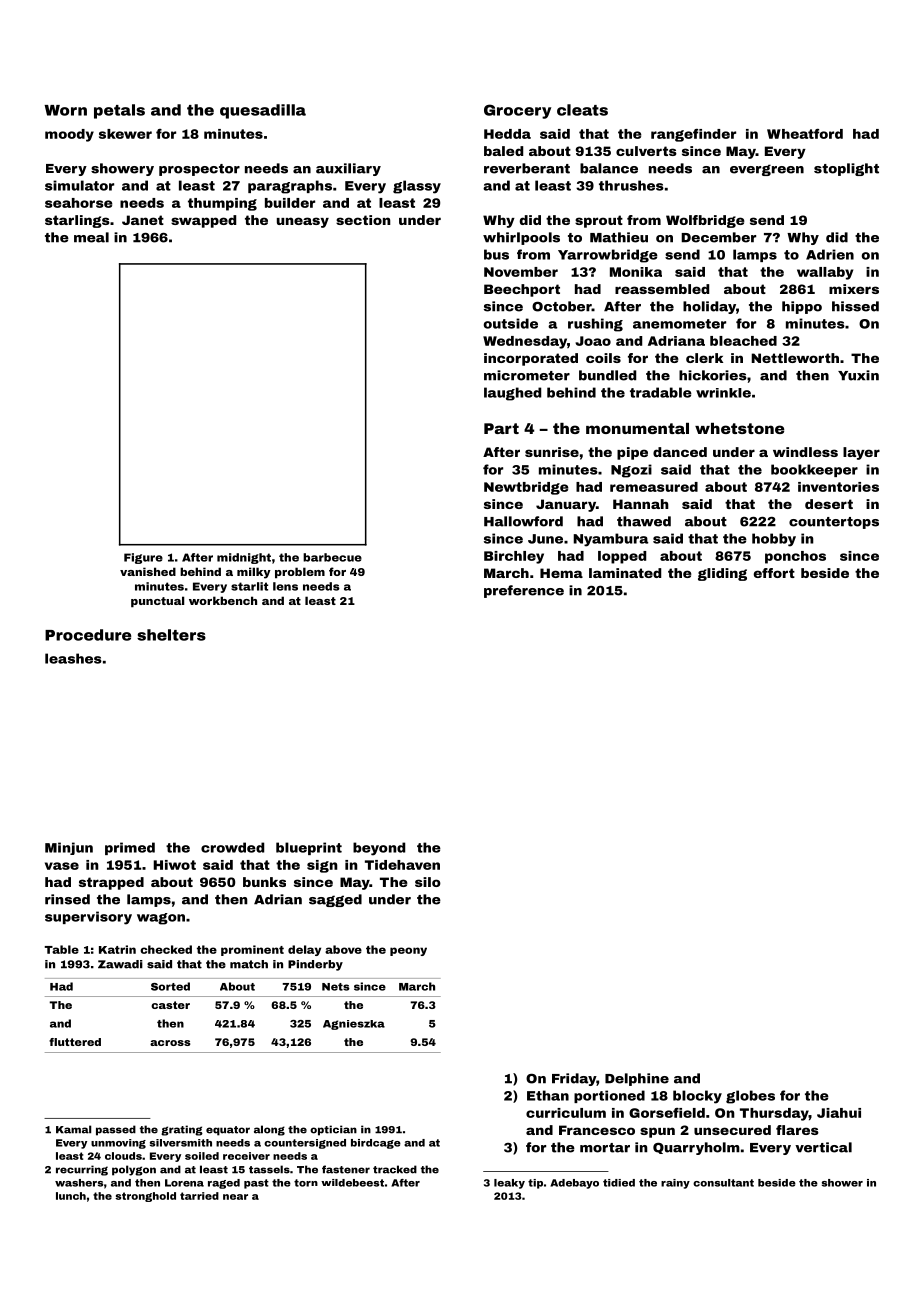 The image size is (924, 1308). What do you see at coordinates (73, 658) in the page?
I see `leashes` at bounding box center [73, 658].
